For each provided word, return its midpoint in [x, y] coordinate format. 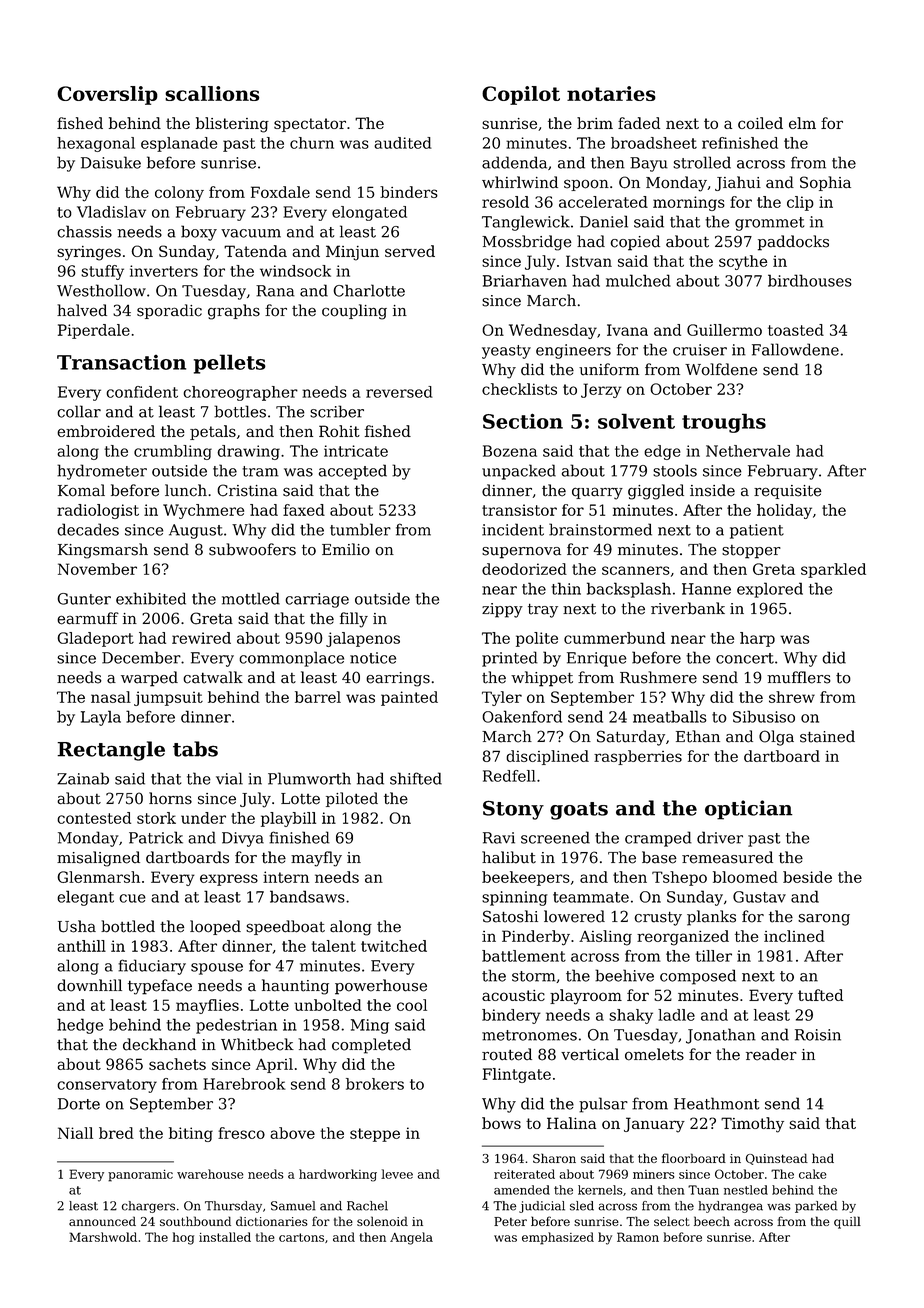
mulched [638, 280]
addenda [514, 162]
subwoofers [252, 549]
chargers [148, 1207]
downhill [89, 985]
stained [827, 736]
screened [555, 837]
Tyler [502, 698]
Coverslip [107, 95]
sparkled [833, 570]
